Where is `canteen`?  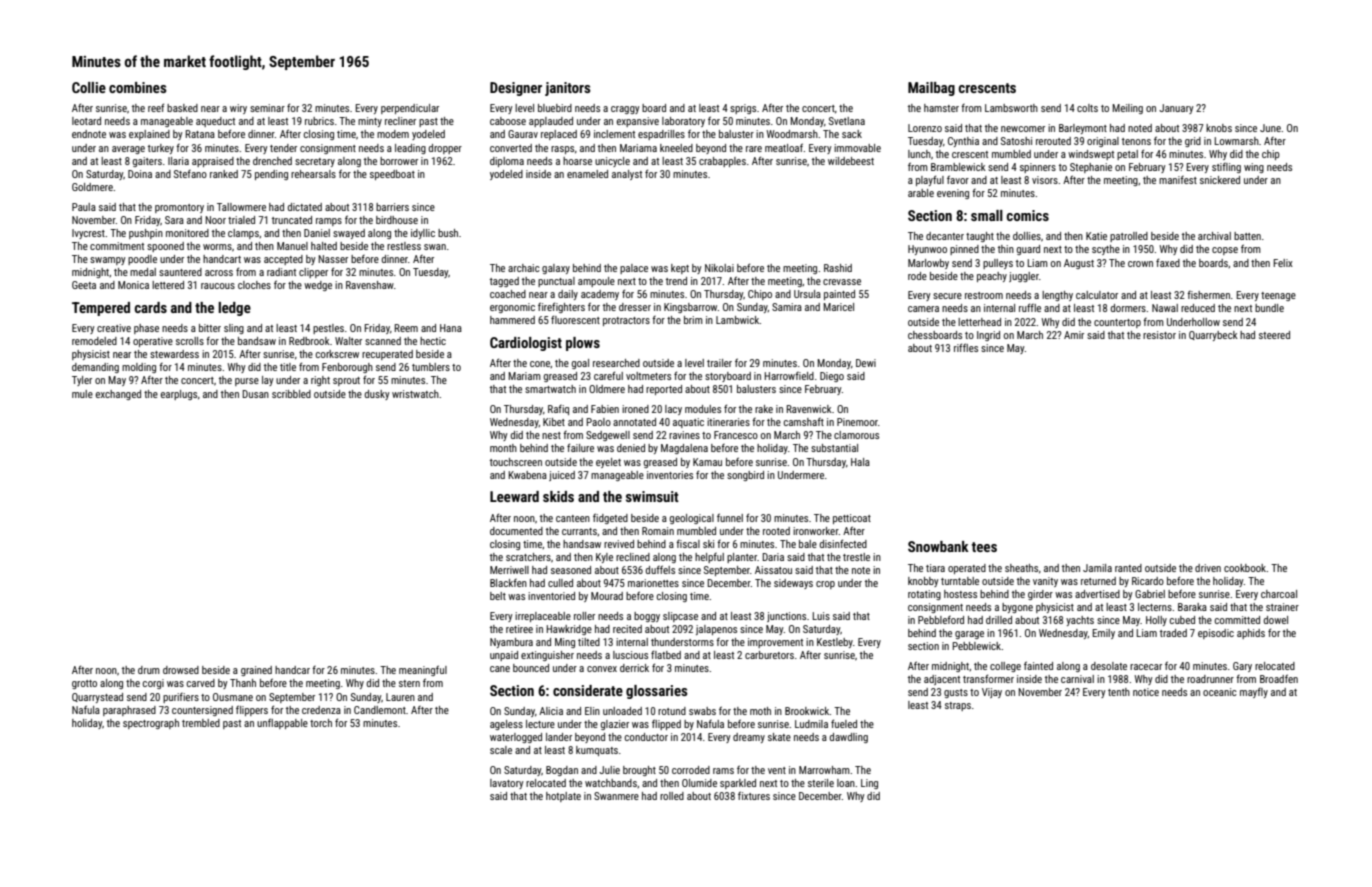 canteen is located at coordinates (573, 518).
